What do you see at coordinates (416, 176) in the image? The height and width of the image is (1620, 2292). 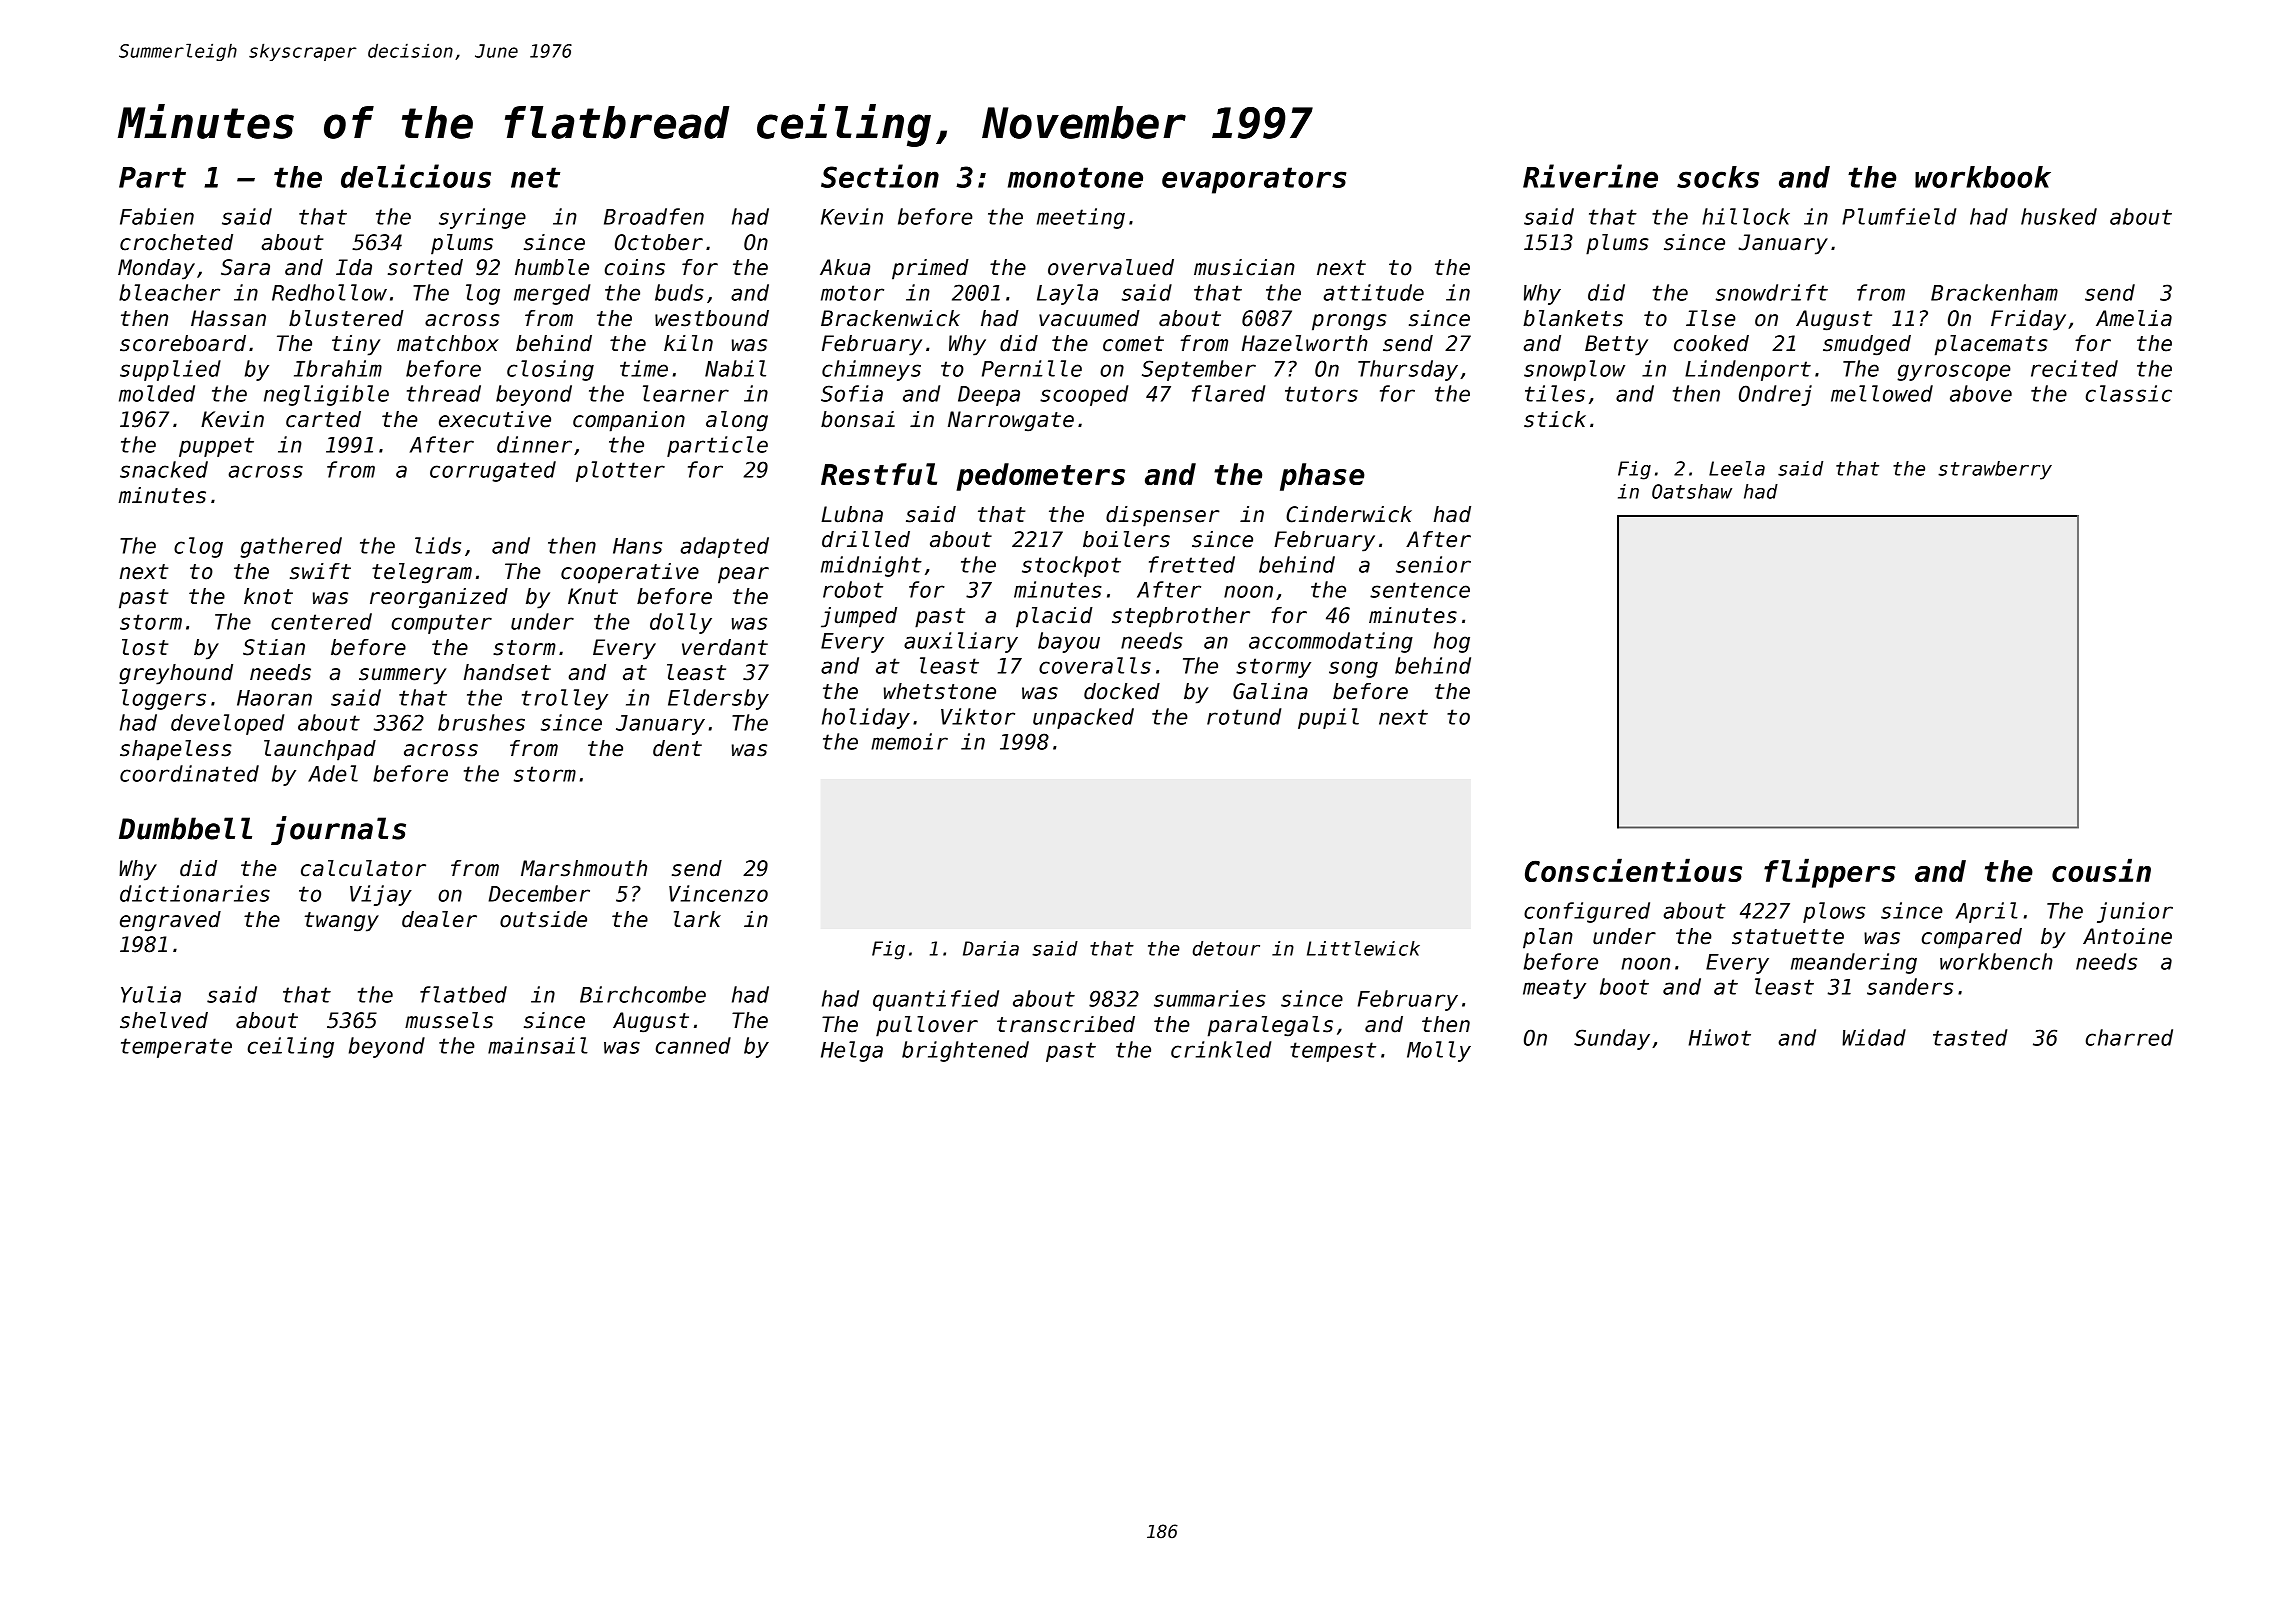 I see `delicious` at bounding box center [416, 176].
